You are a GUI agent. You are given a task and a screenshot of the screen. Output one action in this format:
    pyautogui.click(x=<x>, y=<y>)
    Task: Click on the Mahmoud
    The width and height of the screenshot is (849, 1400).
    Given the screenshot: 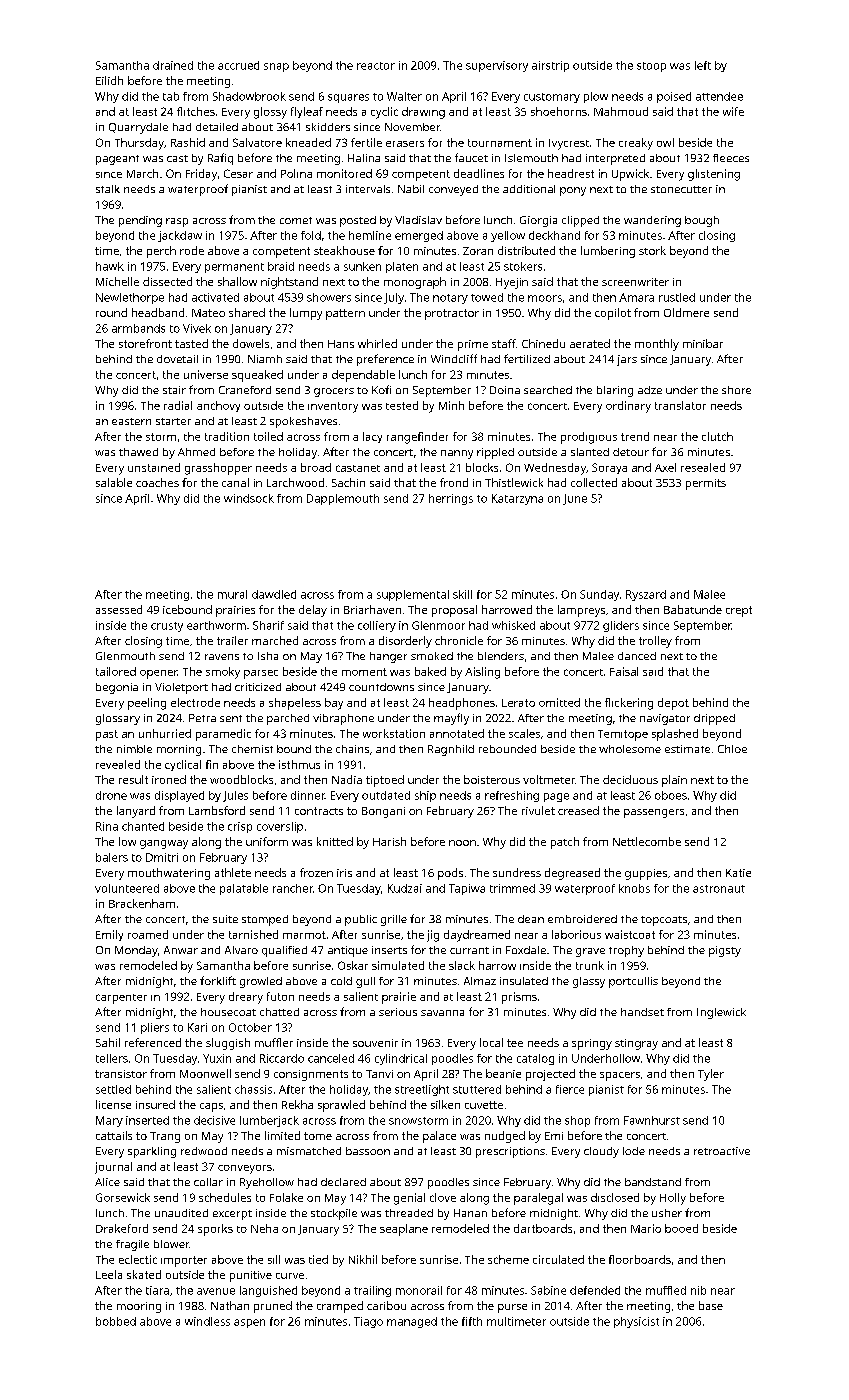 What is the action you would take?
    pyautogui.click(x=621, y=111)
